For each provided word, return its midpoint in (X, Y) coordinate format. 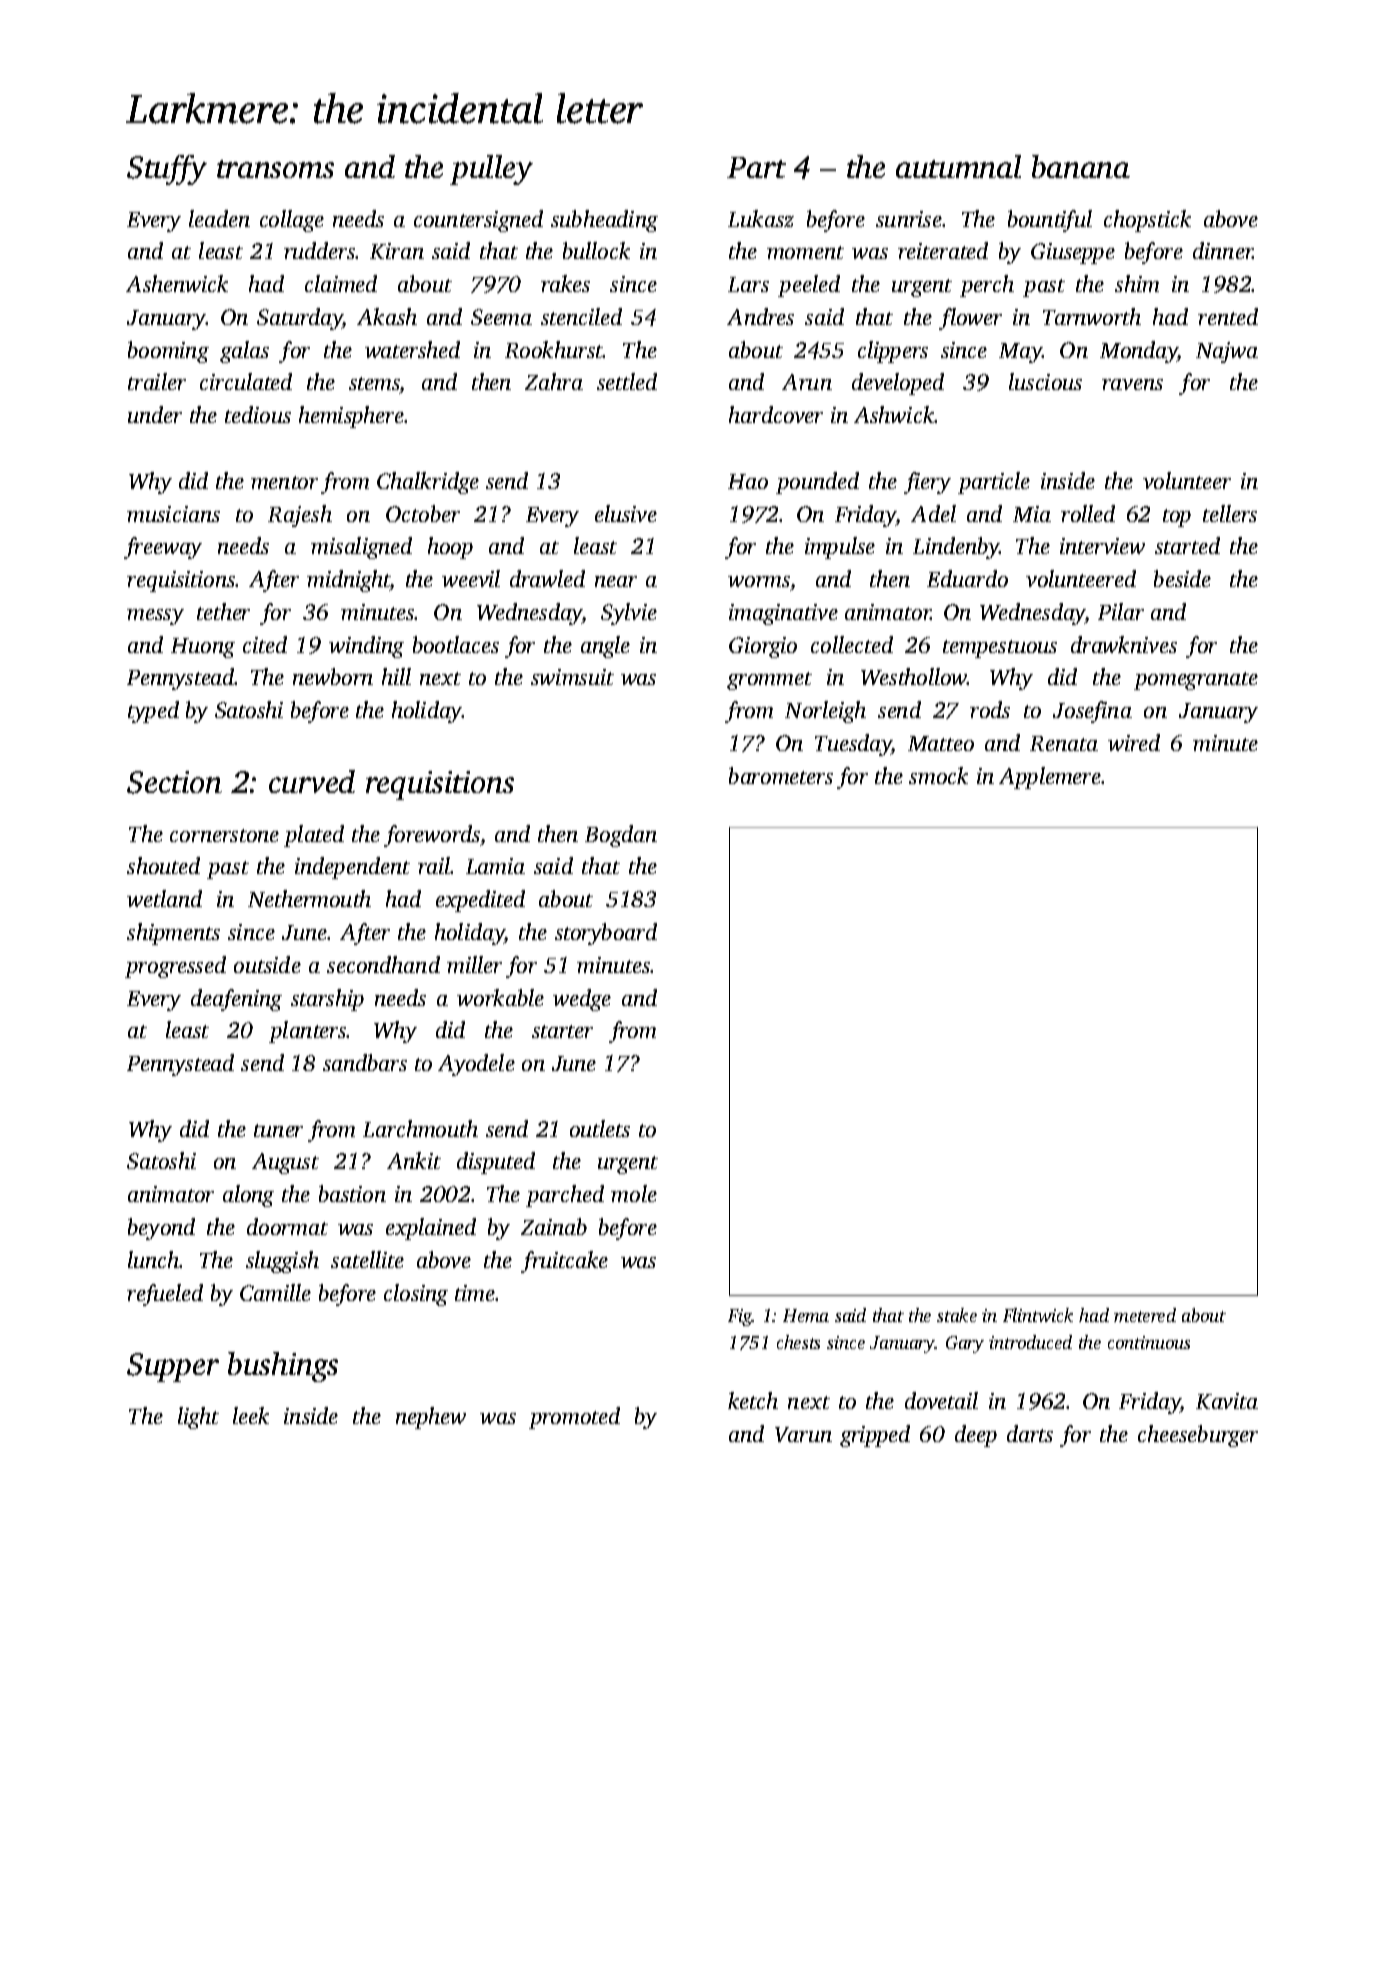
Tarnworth (1092, 316)
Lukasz (761, 218)
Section (174, 782)
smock (938, 775)
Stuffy (167, 170)
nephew (431, 1418)
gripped (875, 1436)
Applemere (1050, 778)
